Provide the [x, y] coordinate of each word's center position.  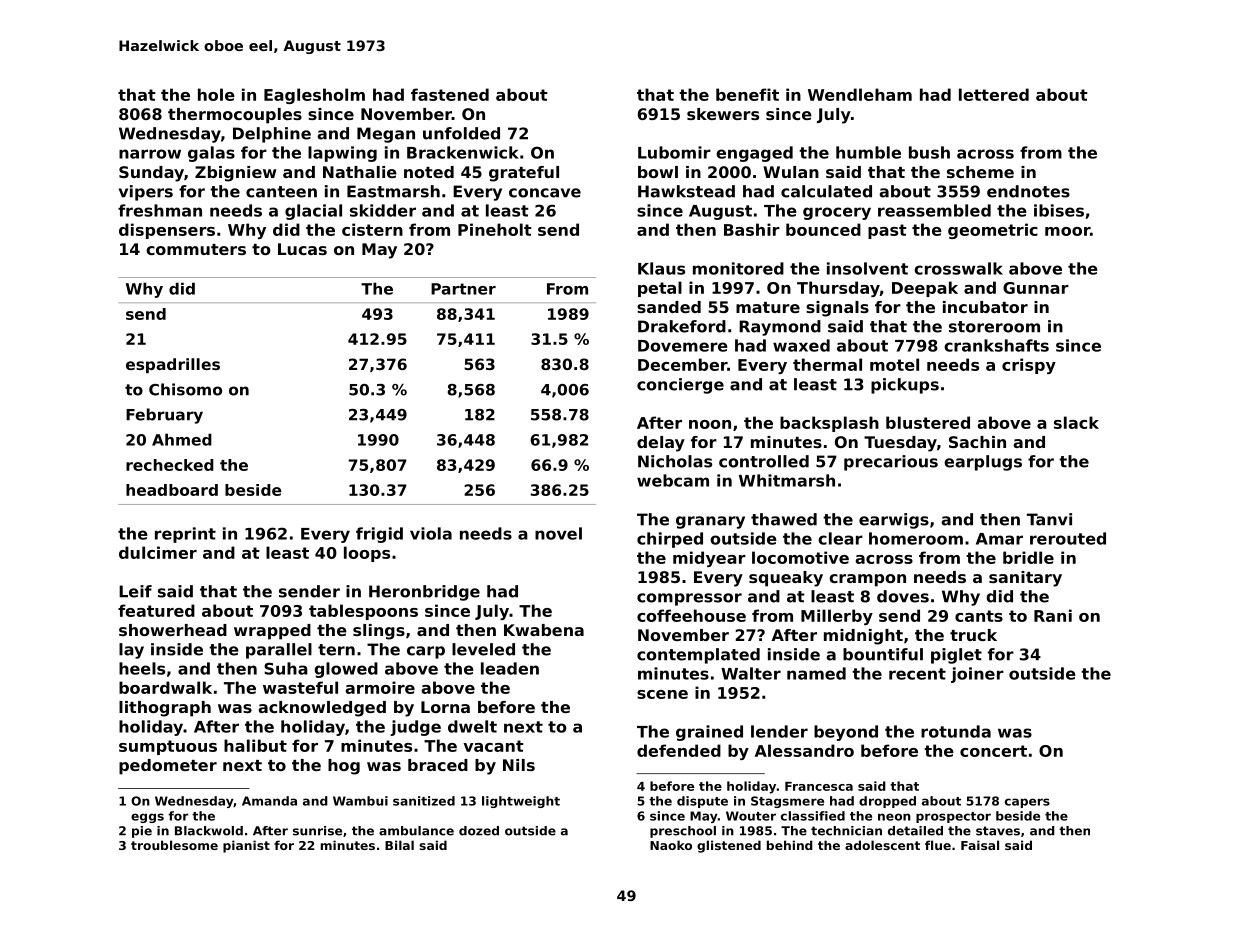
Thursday [838, 289]
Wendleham [860, 94]
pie [142, 832]
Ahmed [182, 439]
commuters [196, 249]
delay [661, 444]
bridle [1028, 557]
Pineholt [495, 229]
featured [156, 610]
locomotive [800, 557]
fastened [450, 94]
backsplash [829, 424]
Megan [386, 135]
